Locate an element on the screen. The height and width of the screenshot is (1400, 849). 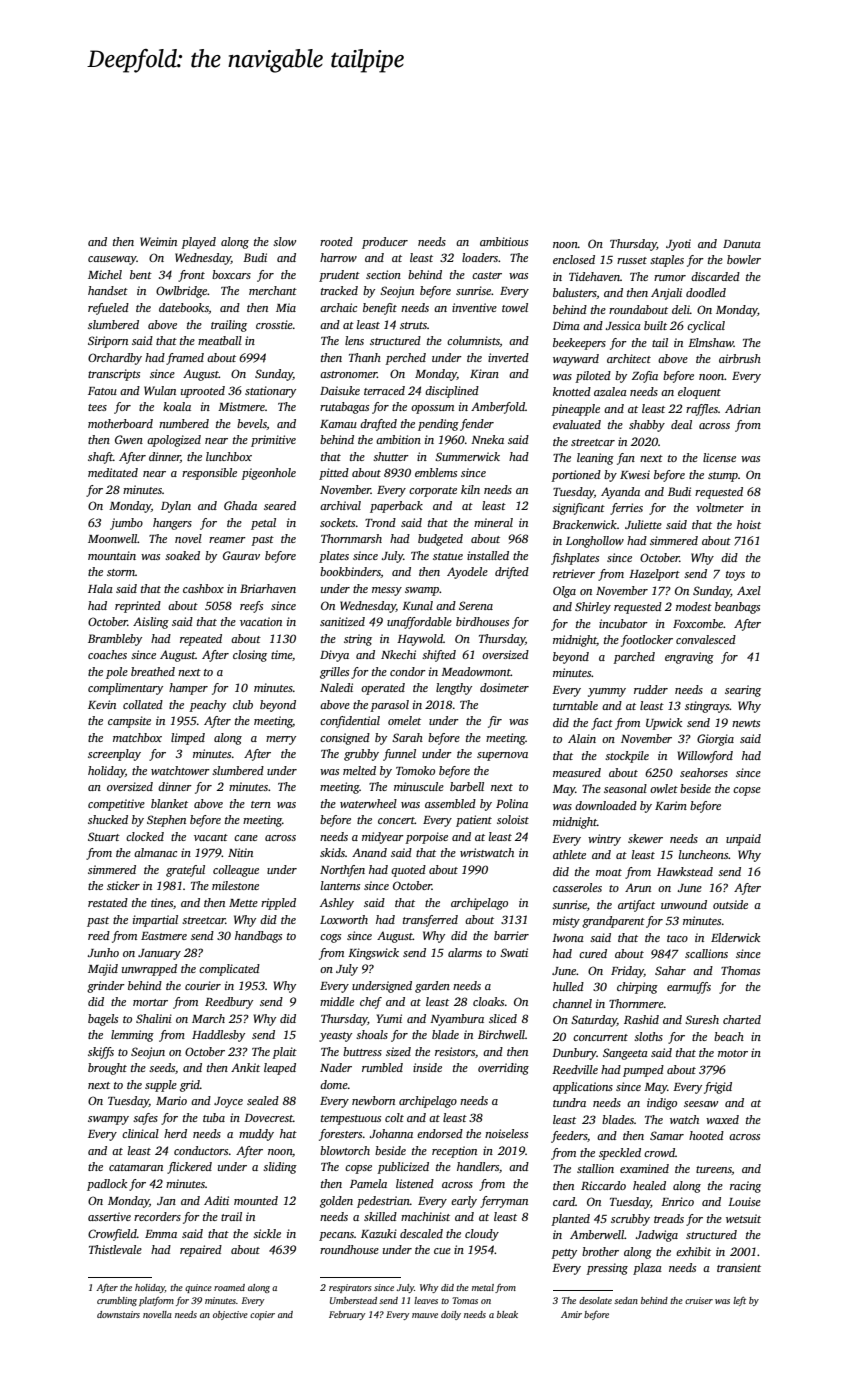
causeway is located at coordinates (112, 260).
